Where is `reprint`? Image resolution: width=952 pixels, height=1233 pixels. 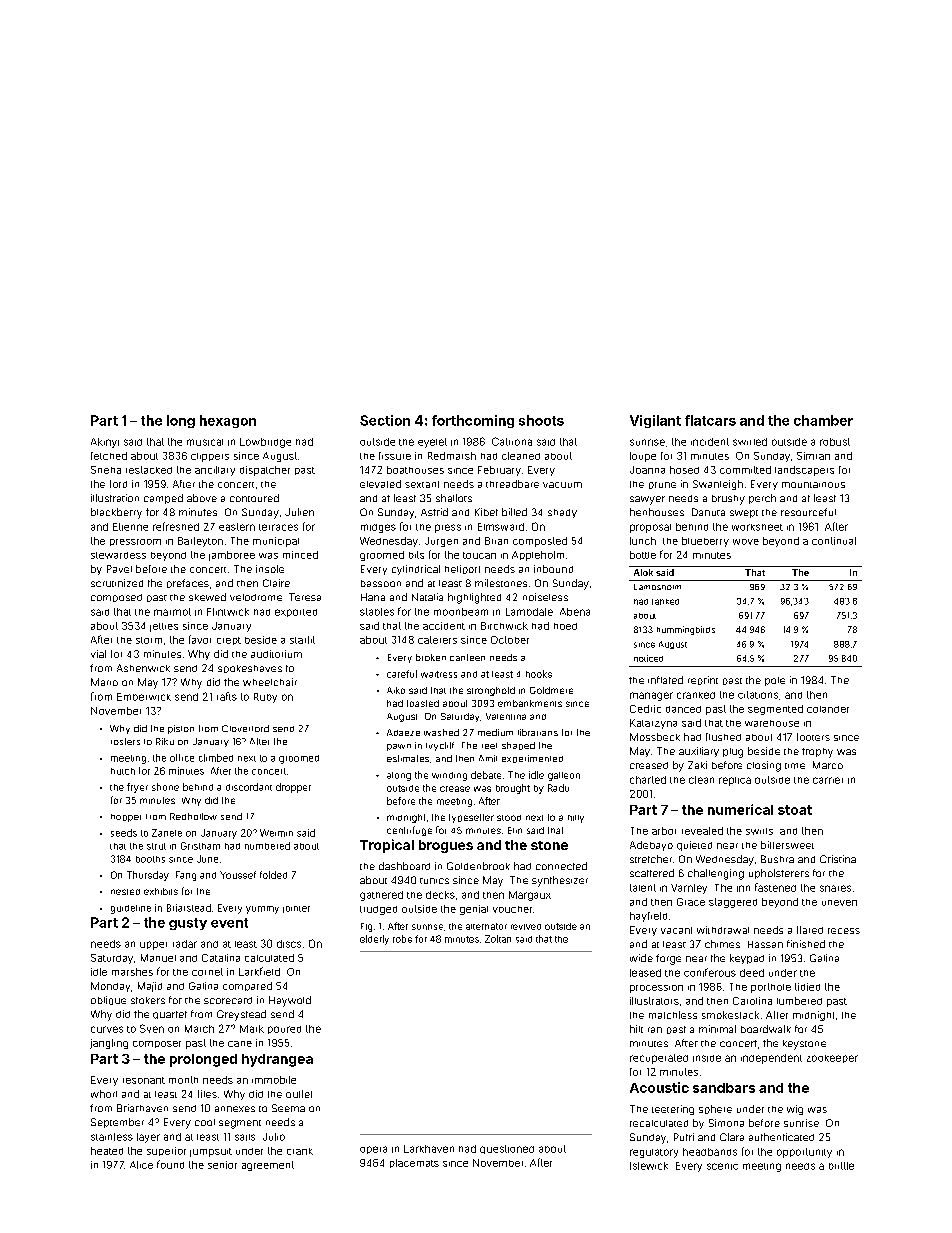 reprint is located at coordinates (703, 680).
